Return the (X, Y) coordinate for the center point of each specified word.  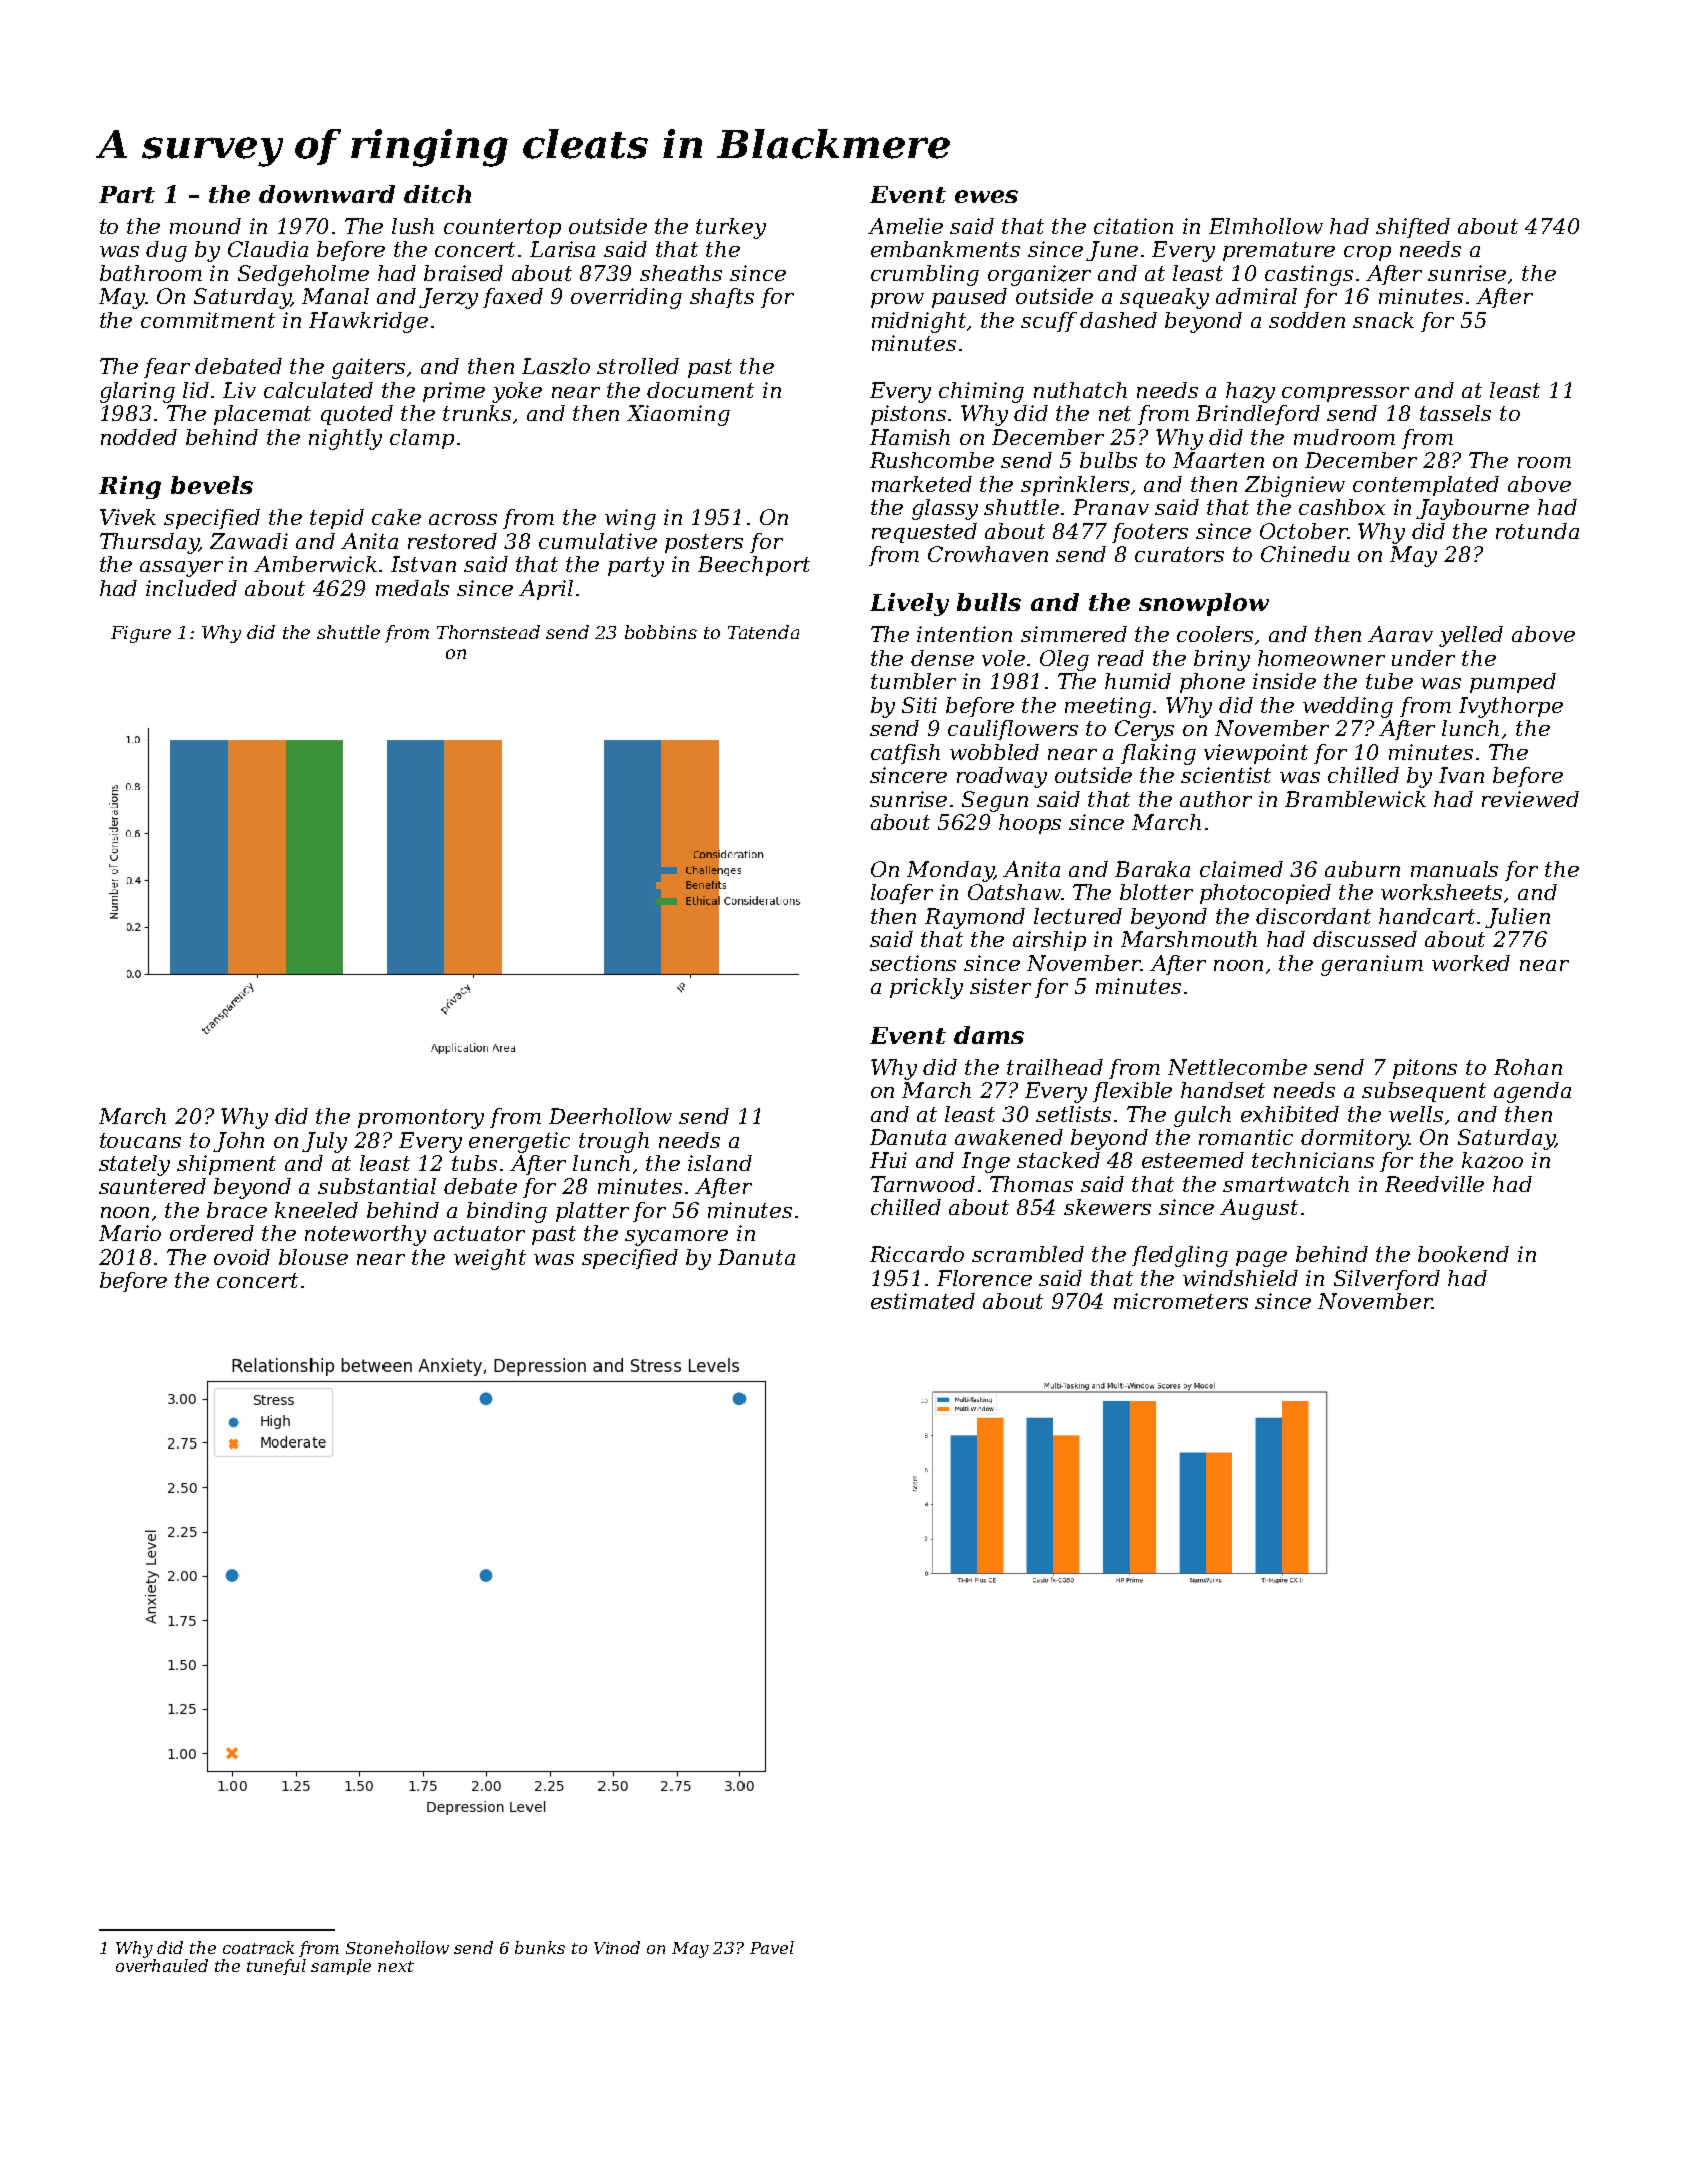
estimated (923, 1301)
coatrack (258, 1947)
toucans (140, 1140)
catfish (905, 754)
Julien (1517, 918)
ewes (986, 196)
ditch (437, 194)
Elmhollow (1266, 226)
